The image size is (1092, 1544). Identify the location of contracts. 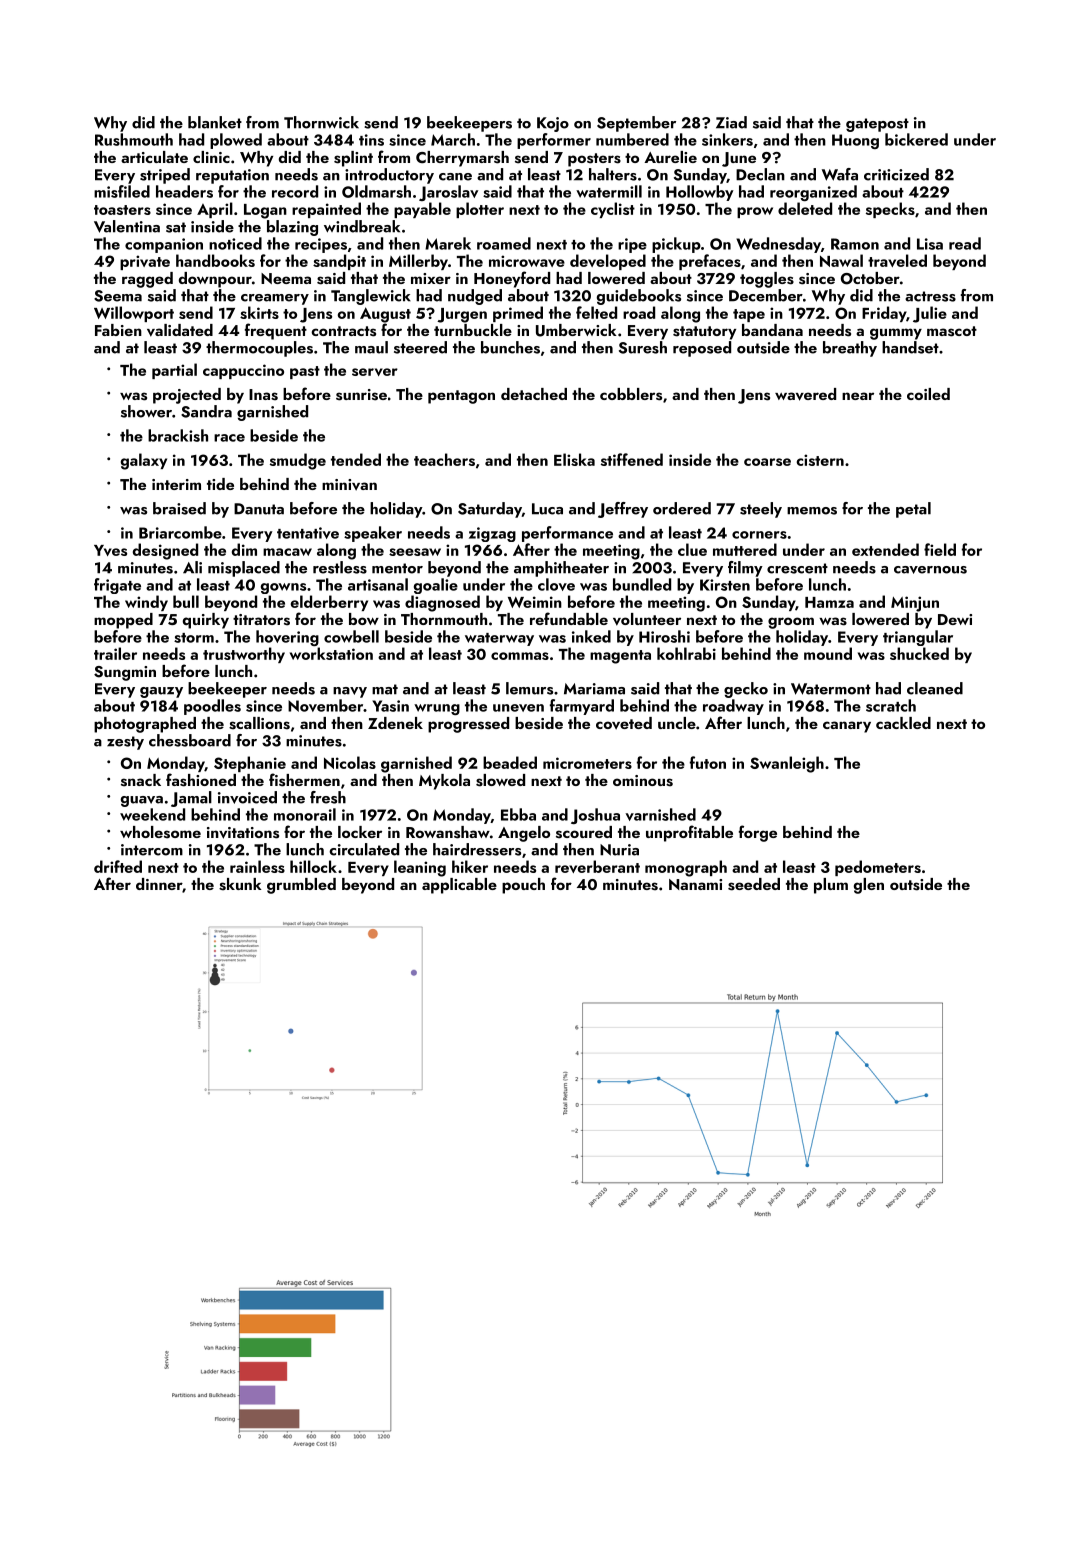
(343, 331).
